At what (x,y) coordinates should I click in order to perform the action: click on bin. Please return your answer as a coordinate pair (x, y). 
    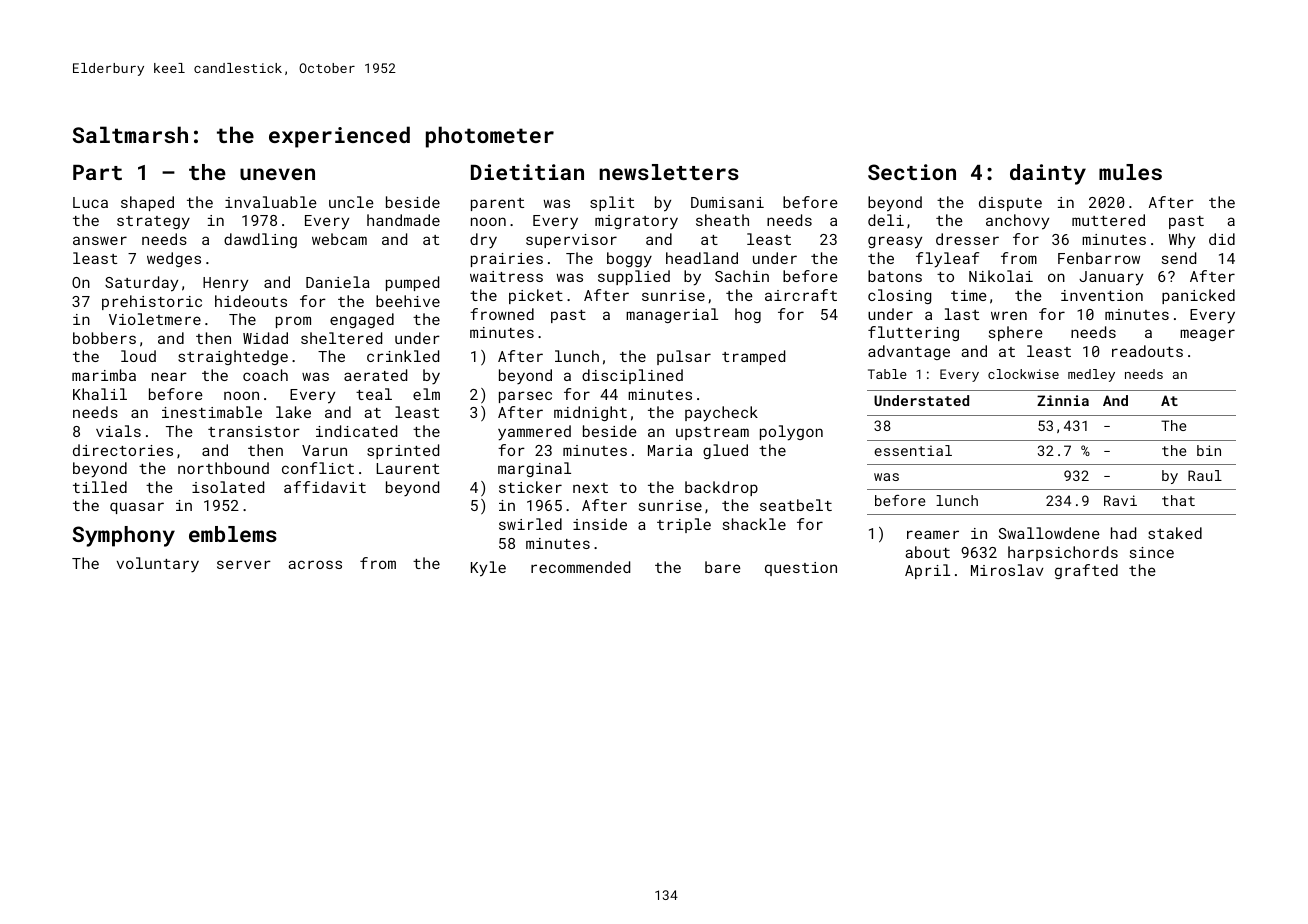
    Looking at the image, I should click on (1209, 450).
